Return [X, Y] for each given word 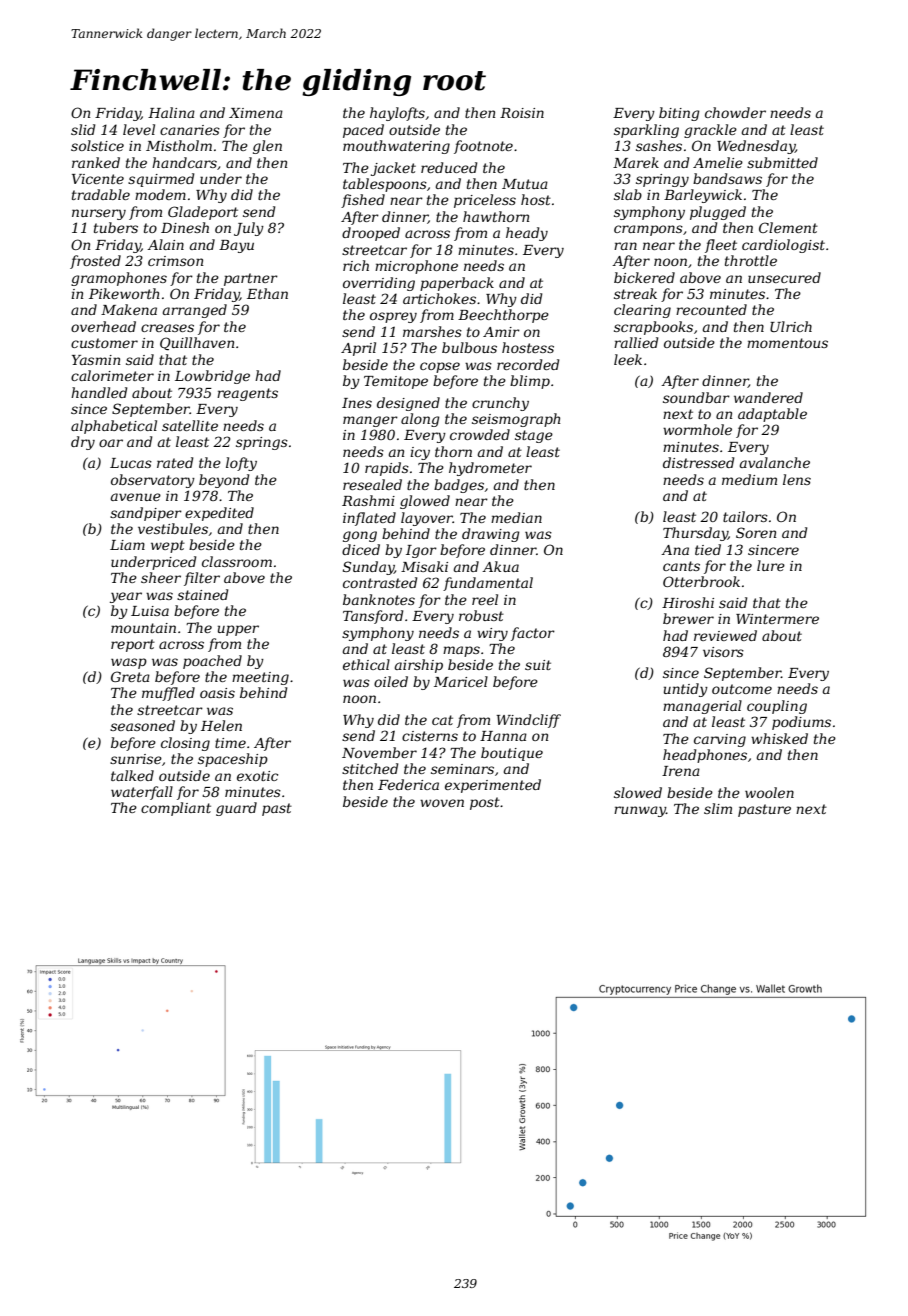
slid [83, 129]
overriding [379, 284]
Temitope [396, 382]
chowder [735, 112]
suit [538, 665]
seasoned [142, 725]
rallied [636, 342]
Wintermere [777, 619]
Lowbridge [212, 377]
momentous [787, 343]
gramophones [119, 279]
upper [238, 630]
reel [485, 599]
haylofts [397, 114]
